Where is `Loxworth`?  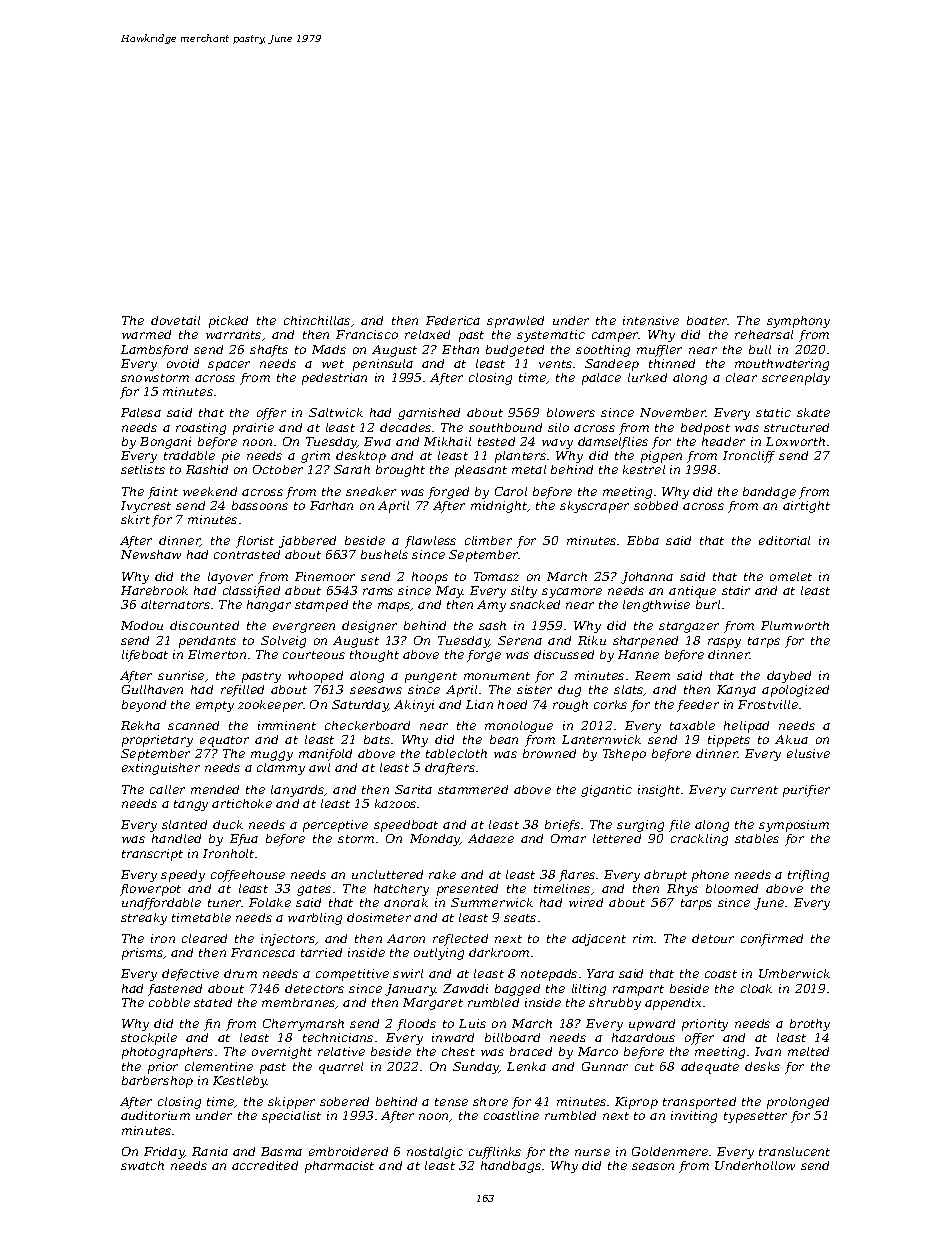 Loxworth is located at coordinates (795, 441).
